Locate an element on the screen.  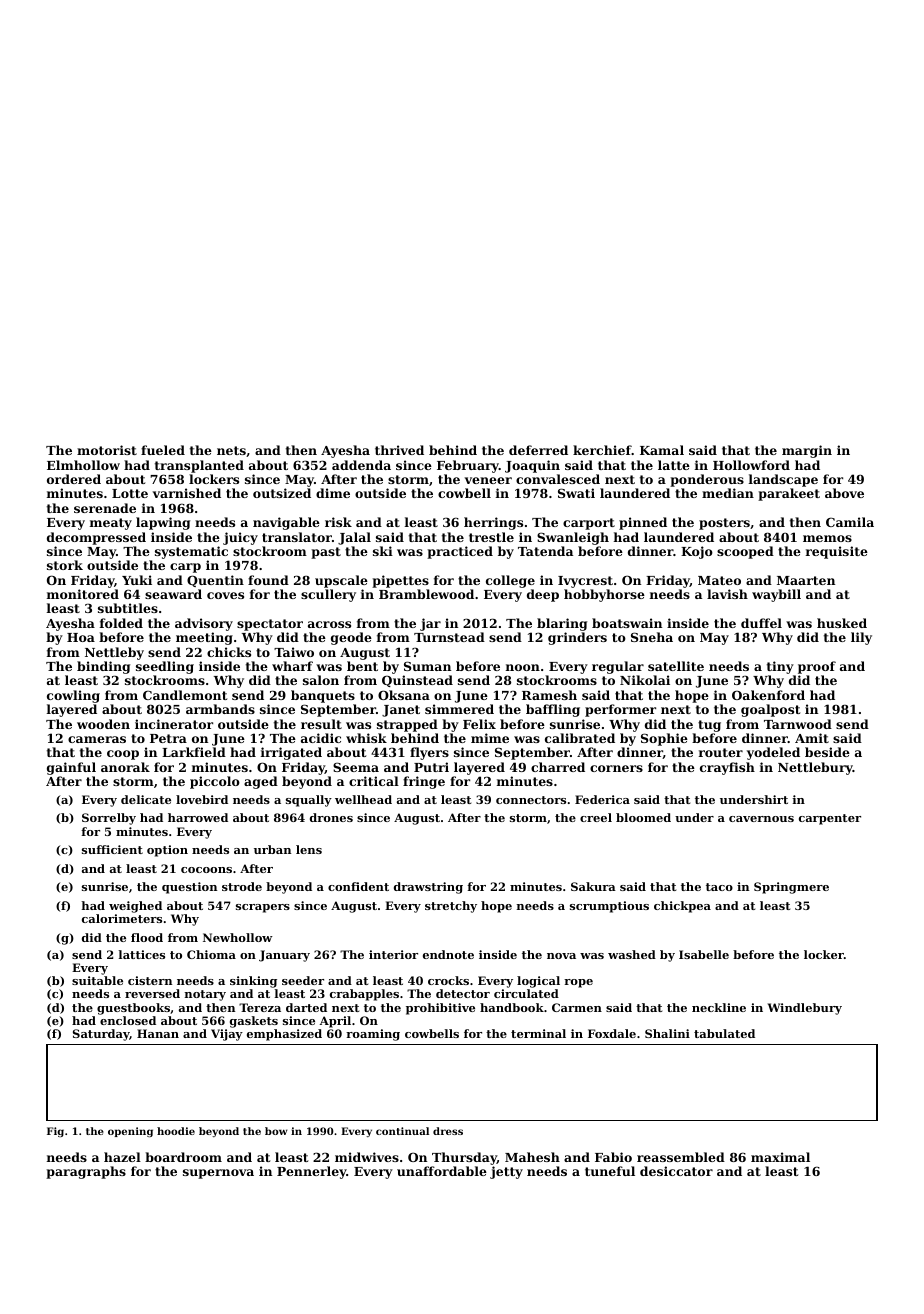
proof is located at coordinates (817, 667).
